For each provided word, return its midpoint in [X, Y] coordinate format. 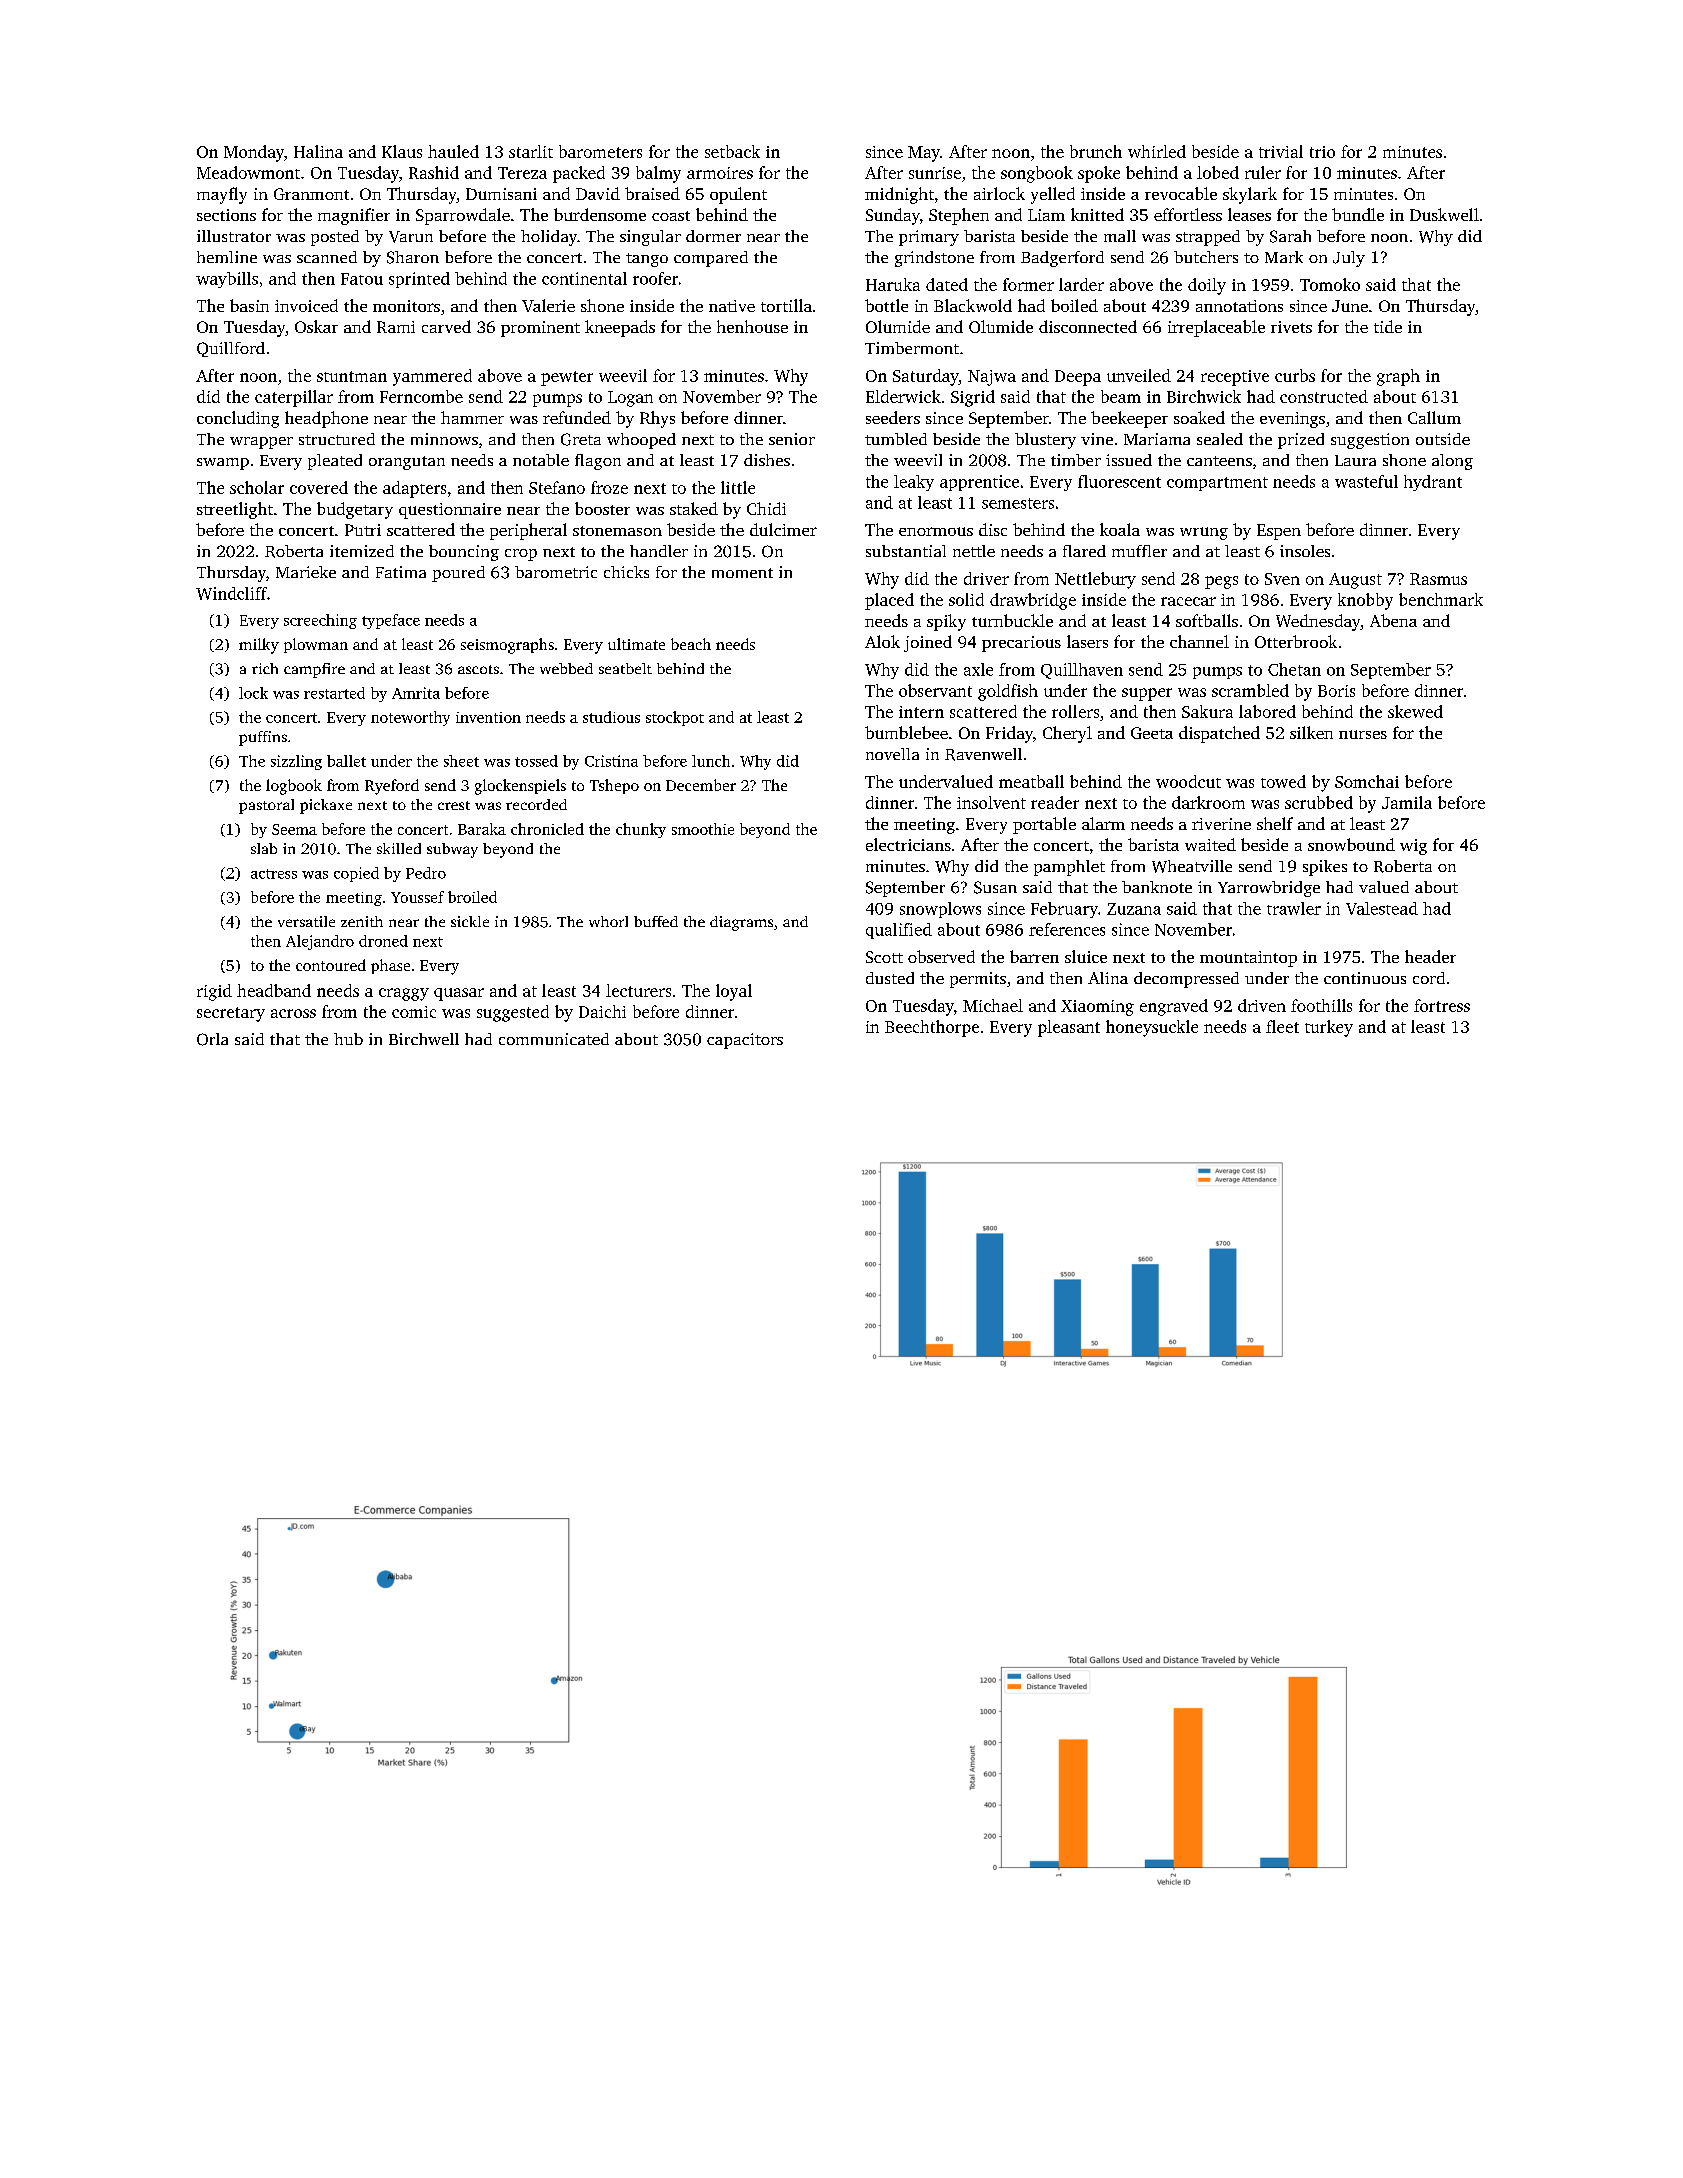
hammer [472, 417]
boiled [1074, 305]
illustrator [234, 236]
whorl [608, 921]
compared [711, 259]
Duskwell [1444, 214]
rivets [1291, 327]
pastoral [266, 806]
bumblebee [906, 732]
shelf [1275, 823]
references [1067, 929]
